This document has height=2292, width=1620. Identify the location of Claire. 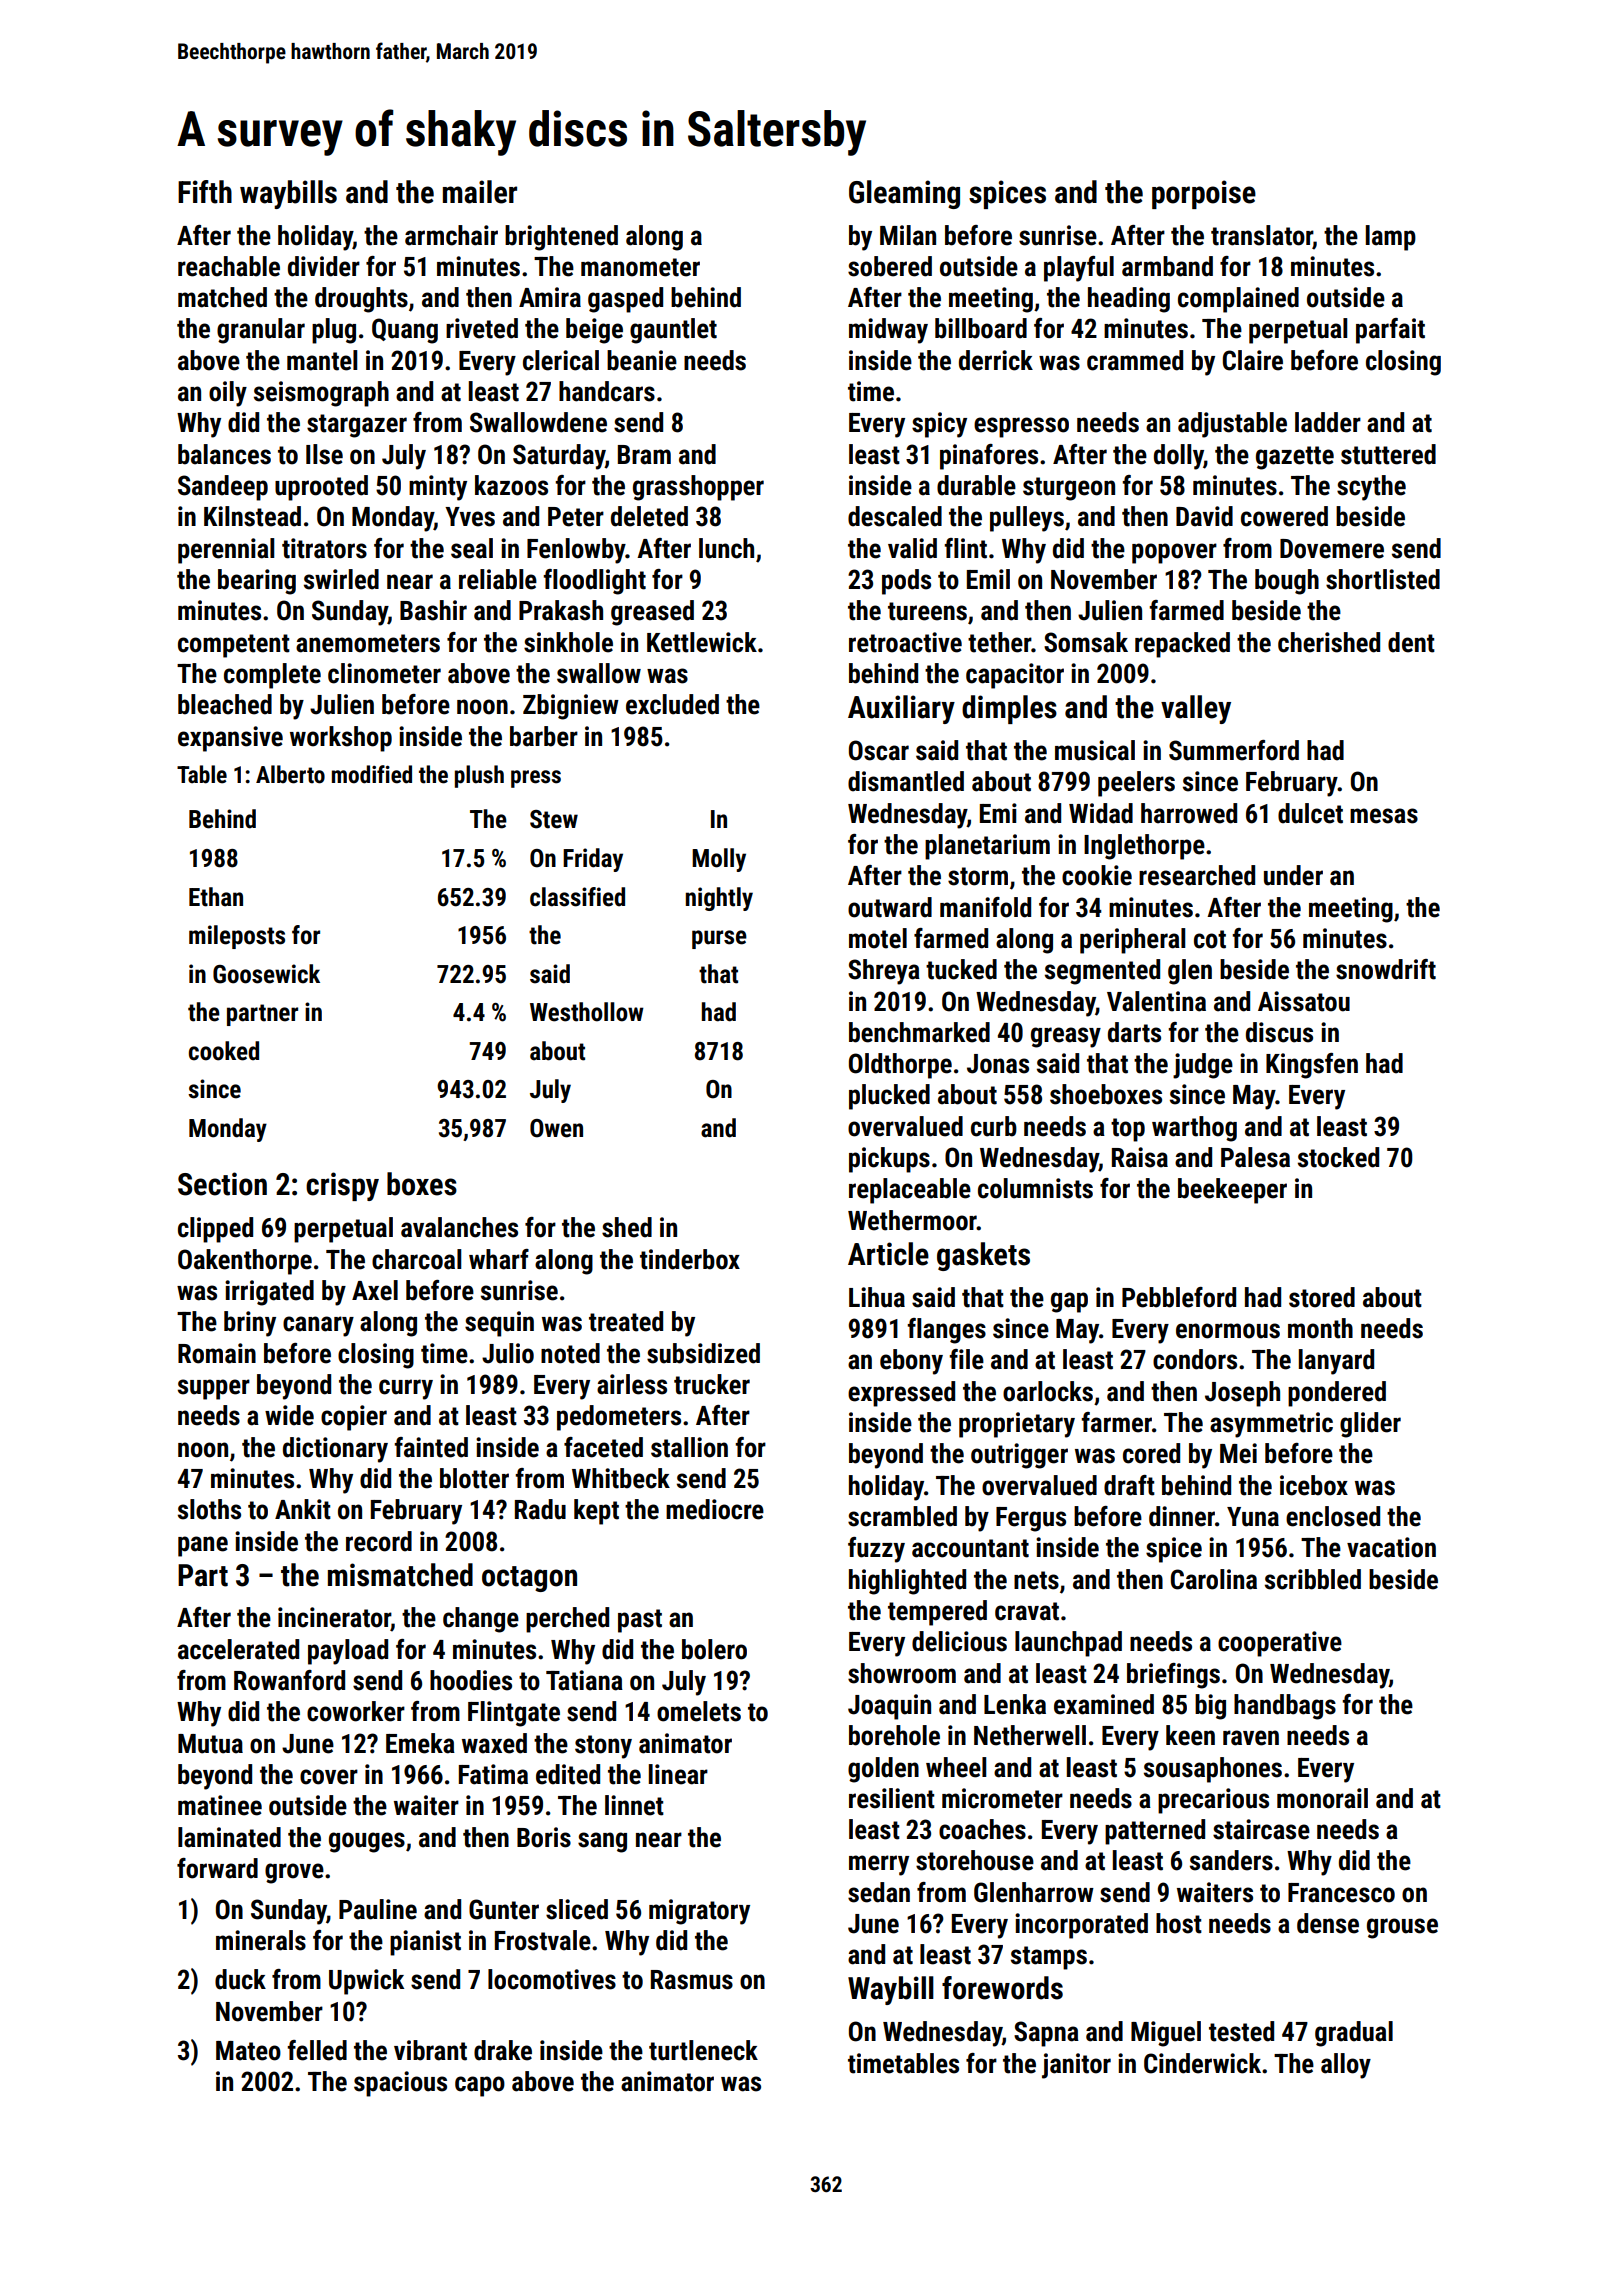
(1253, 360).
